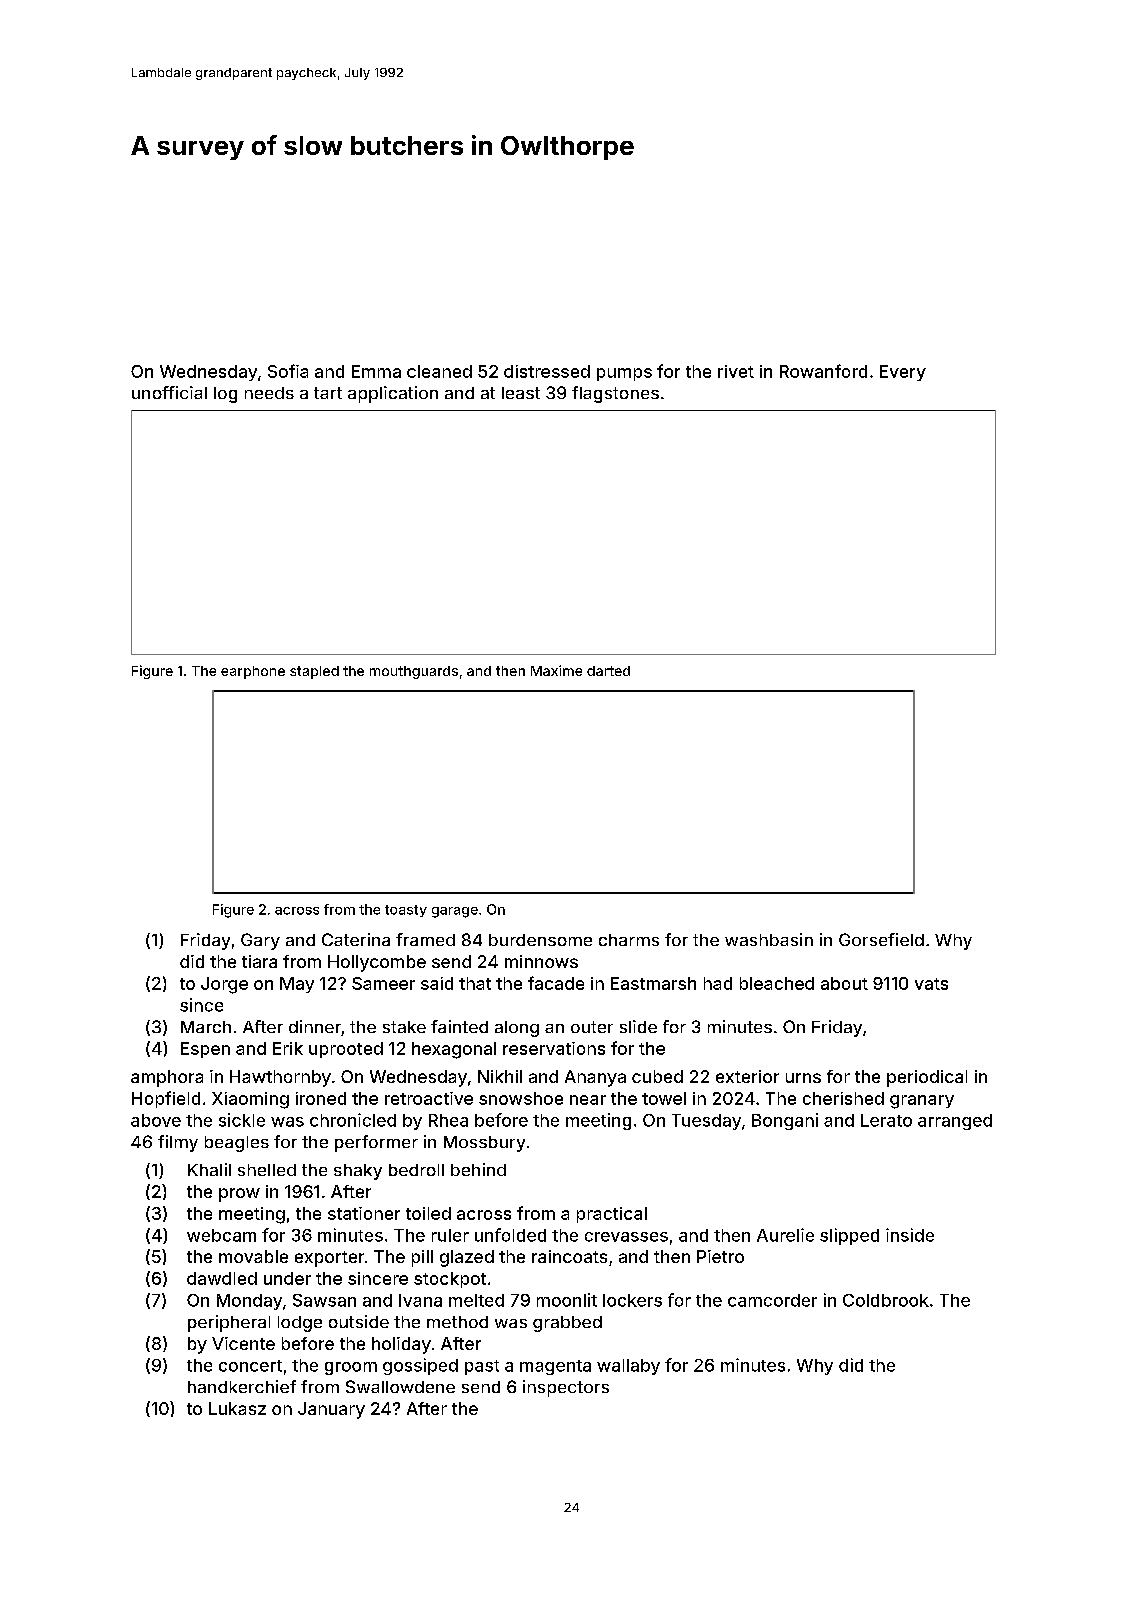 The width and height of the document is (1127, 1600). What do you see at coordinates (253, 672) in the document?
I see `earphone` at bounding box center [253, 672].
